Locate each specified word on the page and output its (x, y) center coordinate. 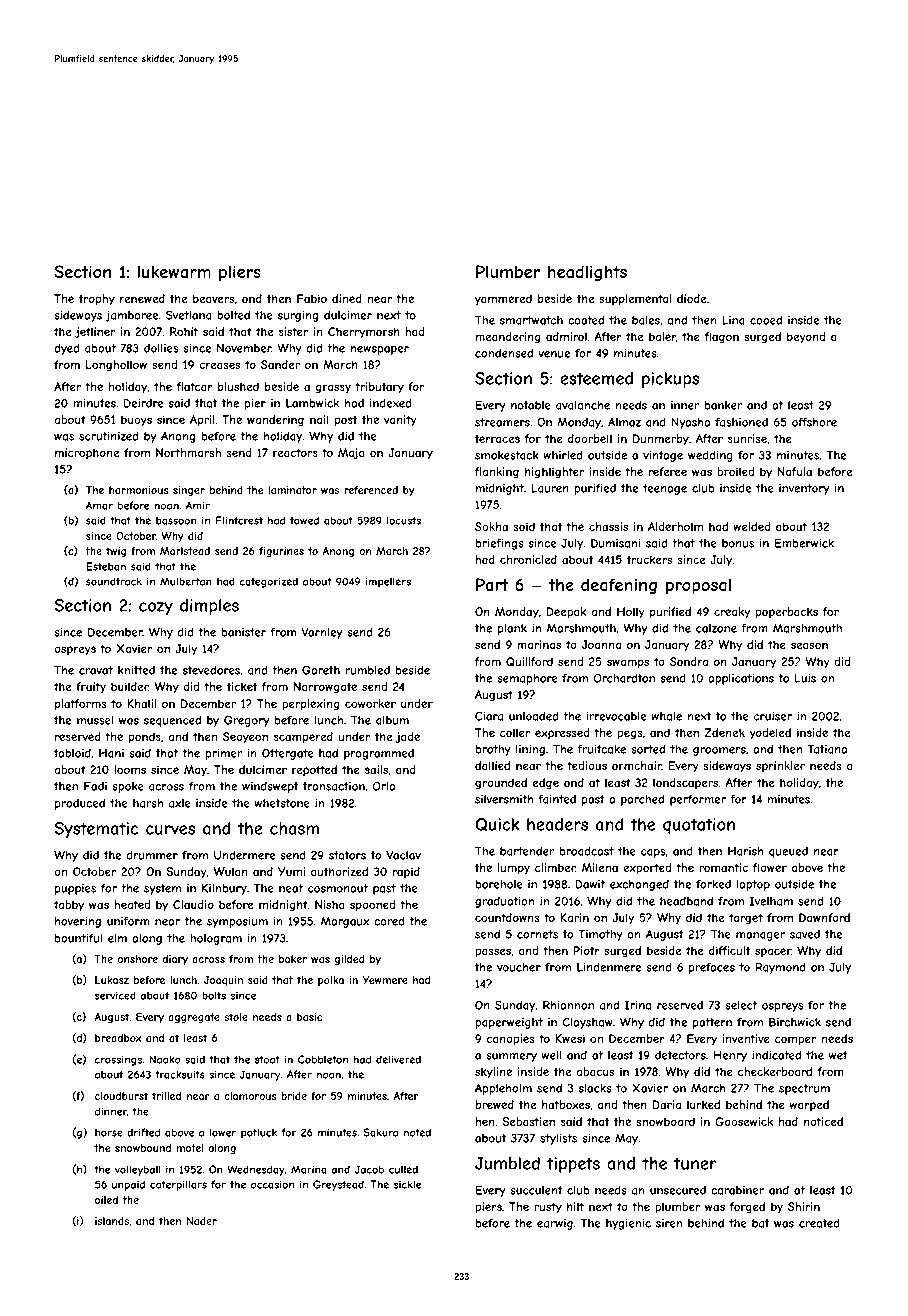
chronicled (528, 559)
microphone (87, 453)
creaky (732, 612)
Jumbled (507, 1163)
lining (530, 750)
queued (788, 852)
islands (112, 1221)
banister (244, 632)
